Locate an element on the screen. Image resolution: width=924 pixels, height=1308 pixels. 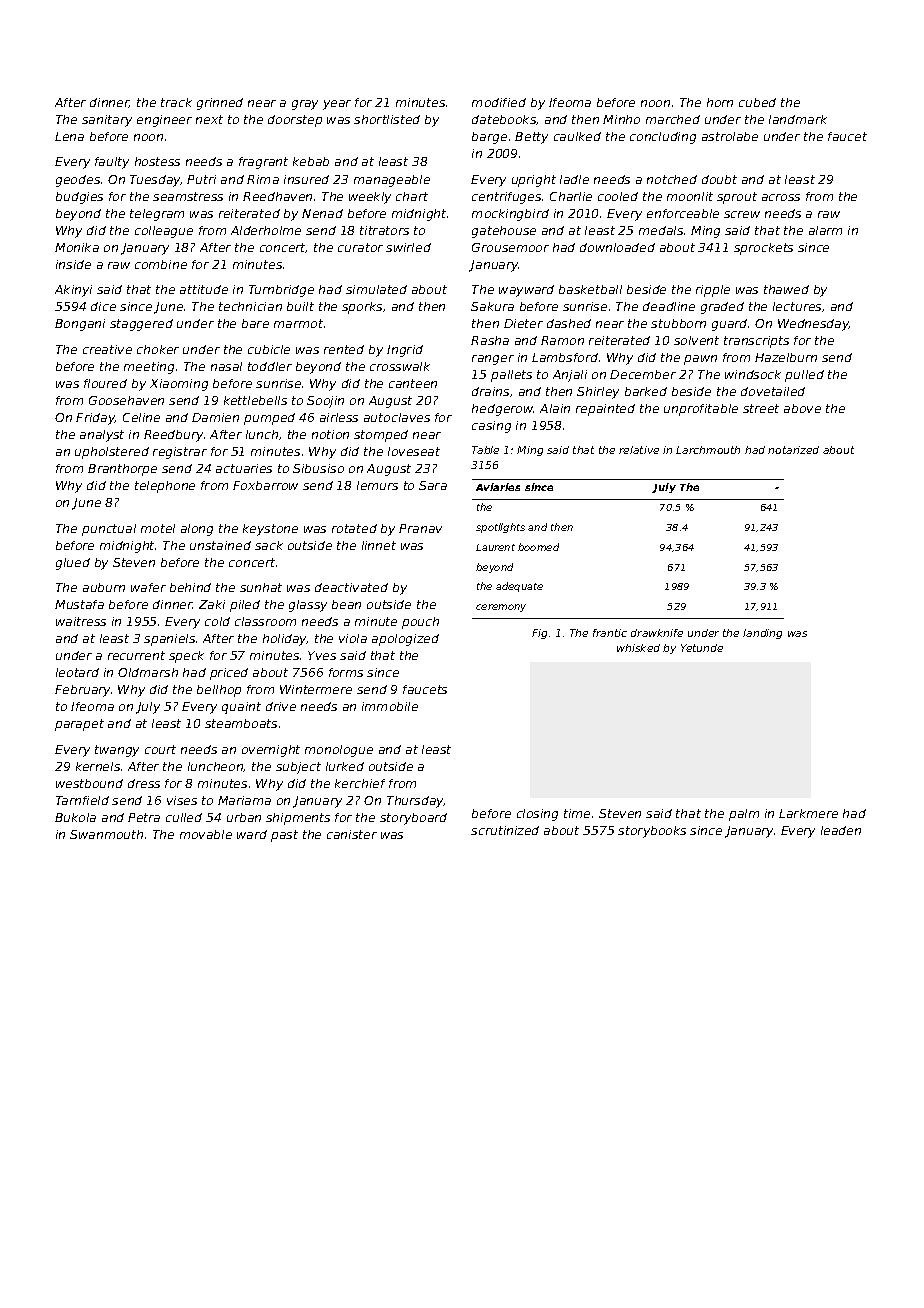
basketball is located at coordinates (590, 289).
